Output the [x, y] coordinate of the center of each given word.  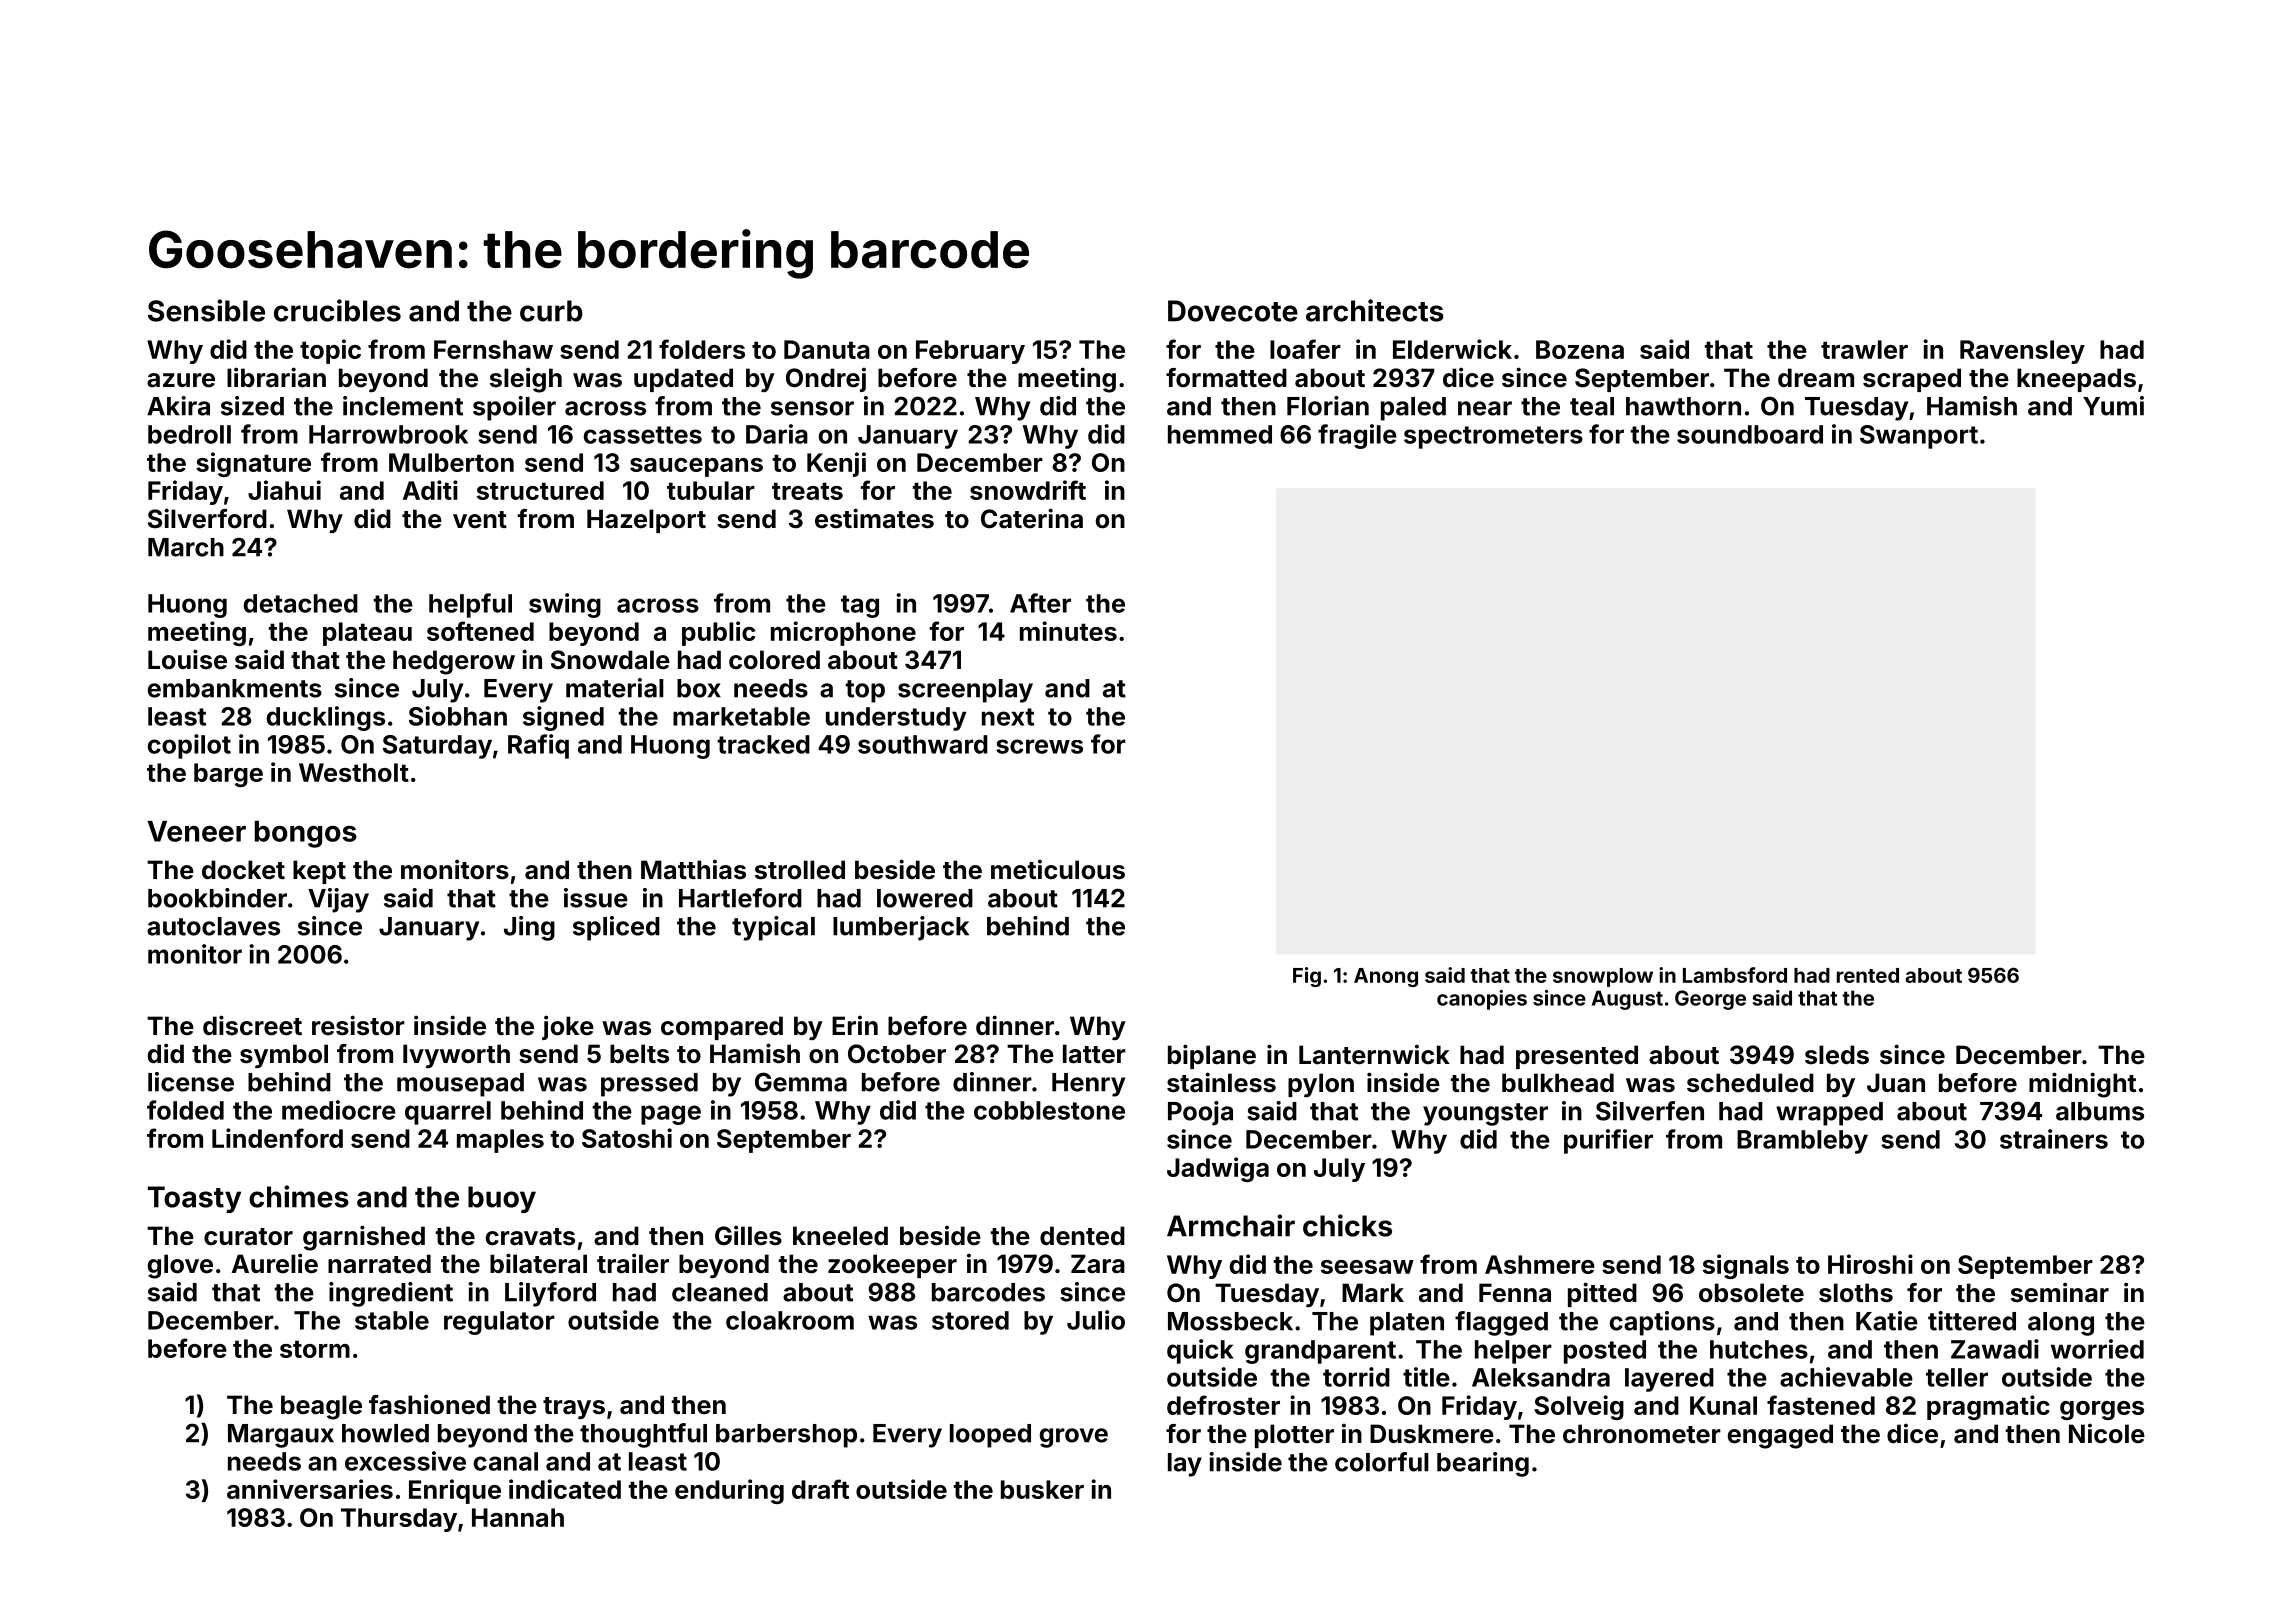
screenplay [965, 691]
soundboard [1750, 434]
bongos [306, 834]
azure [181, 380]
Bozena [1580, 349]
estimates [874, 518]
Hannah [518, 1517]
